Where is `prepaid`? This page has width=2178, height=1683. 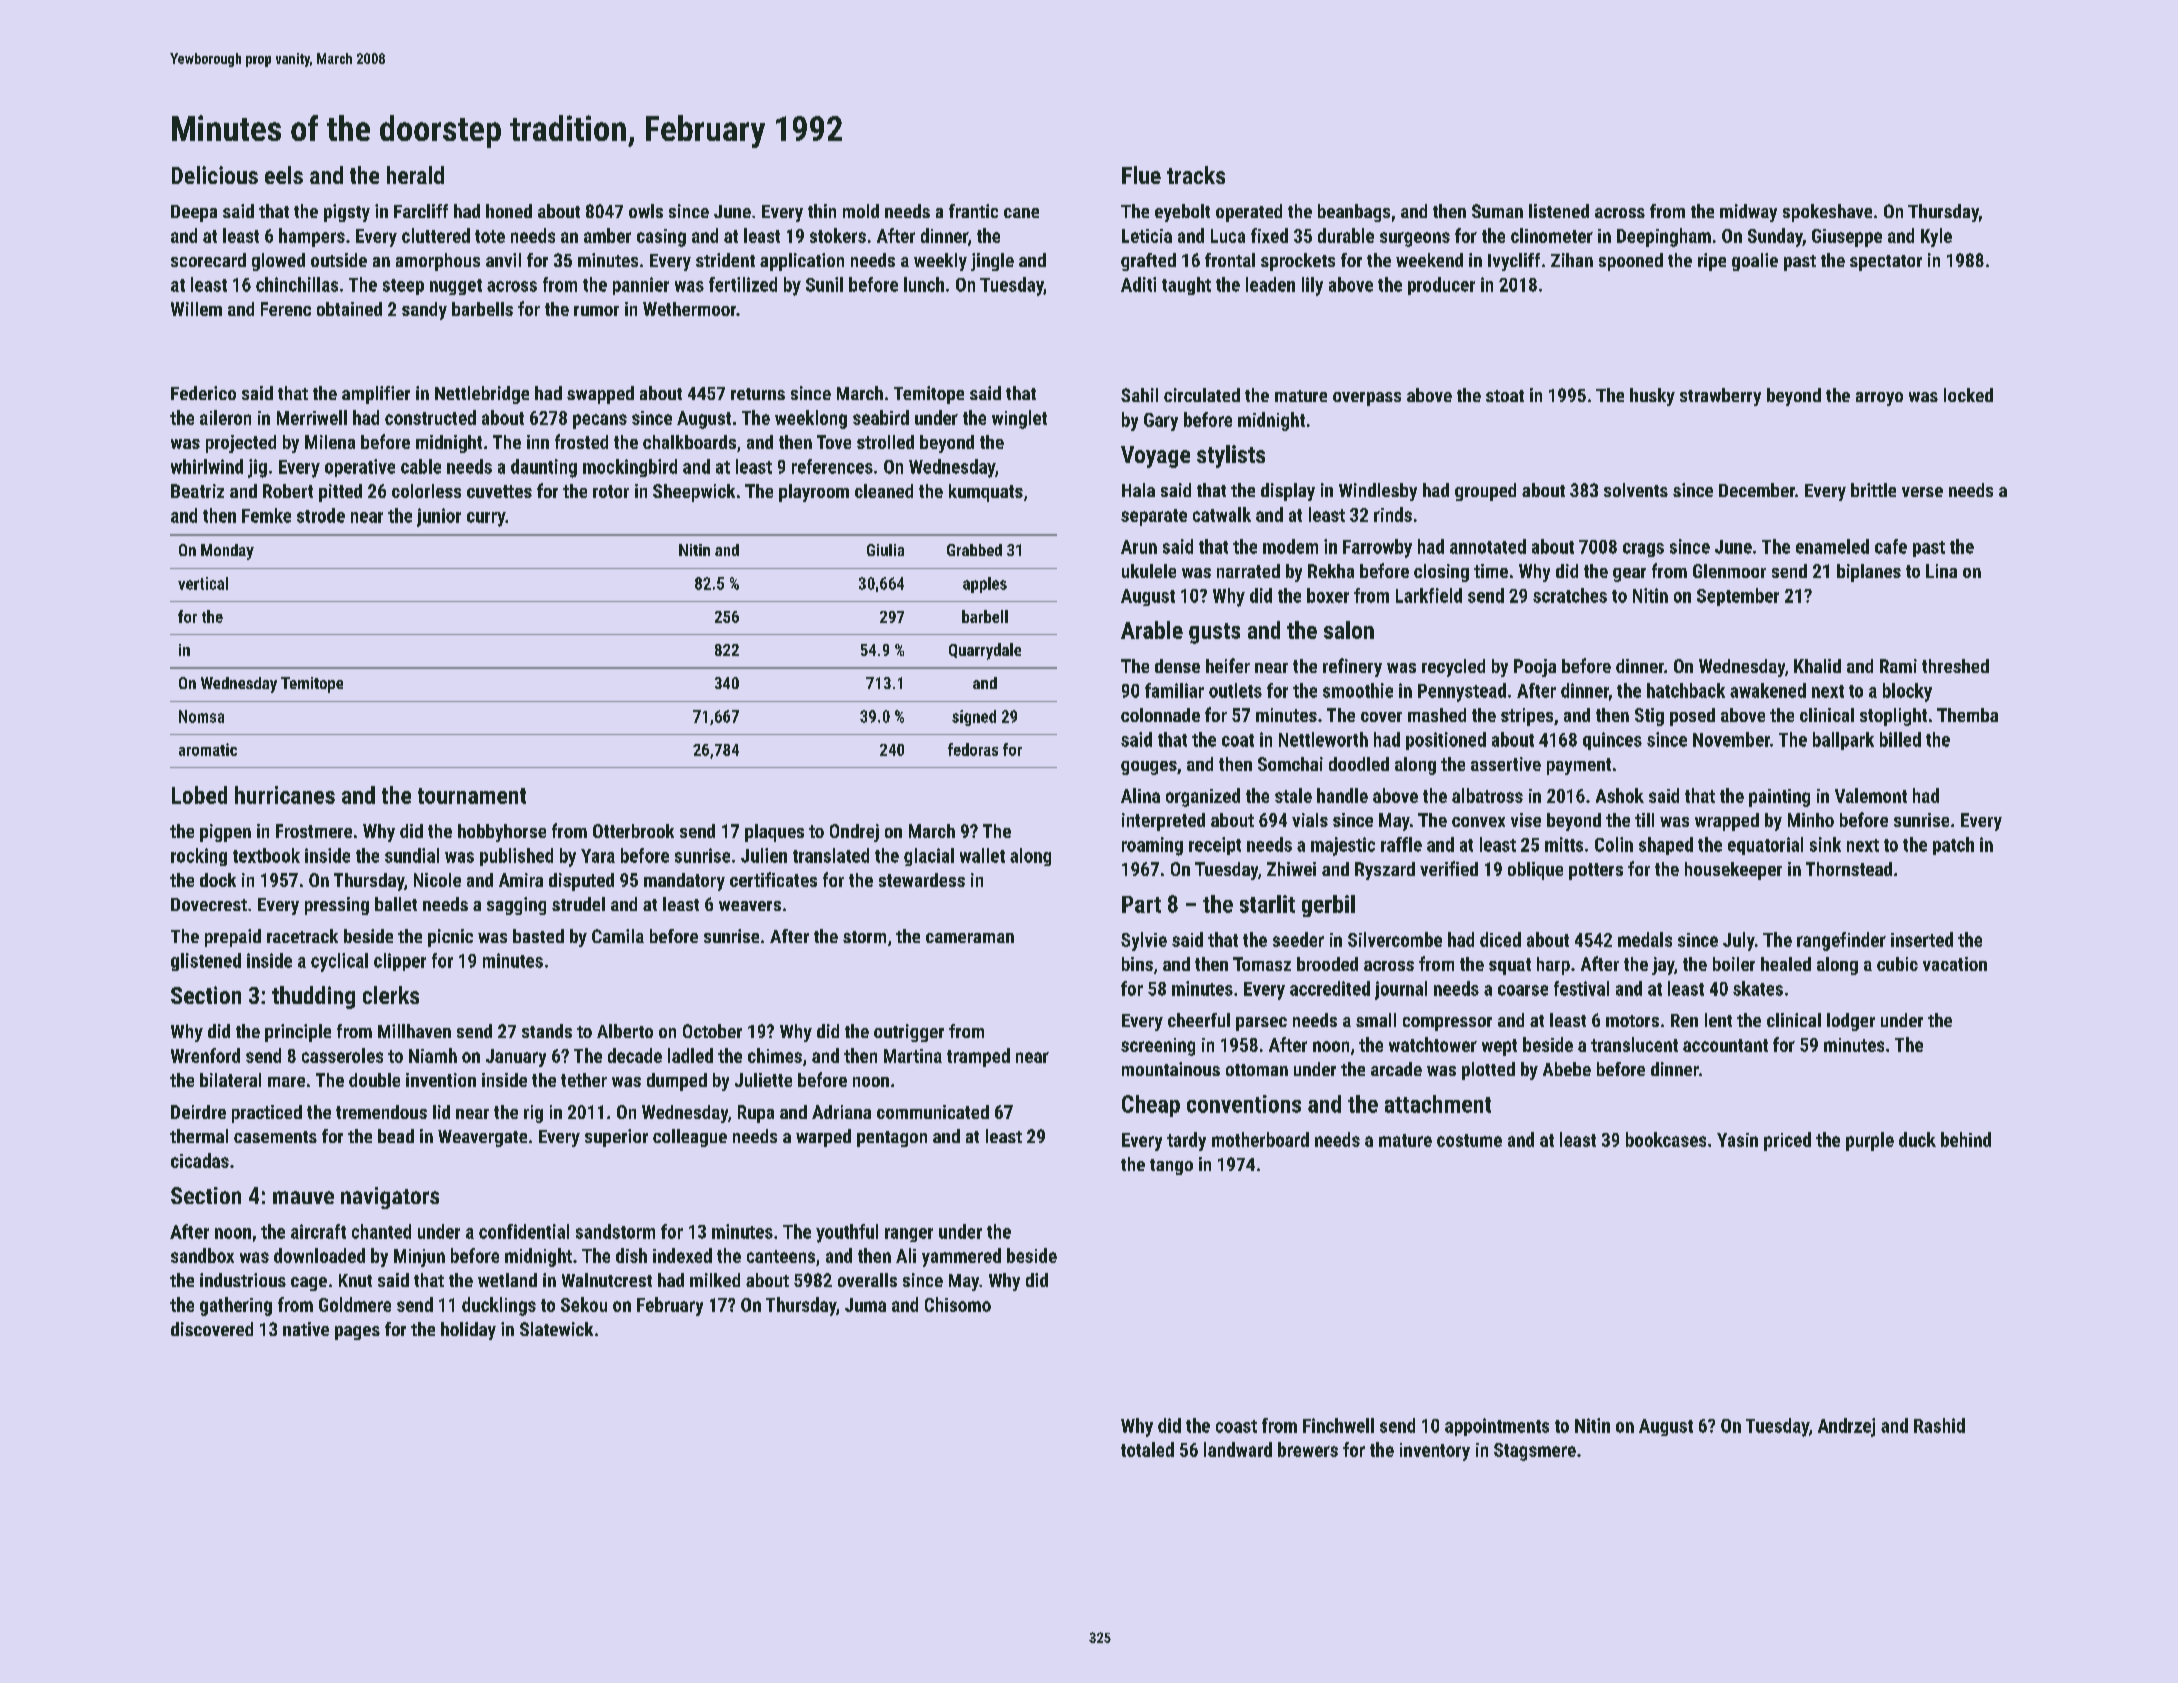
prepaid is located at coordinates (233, 938).
